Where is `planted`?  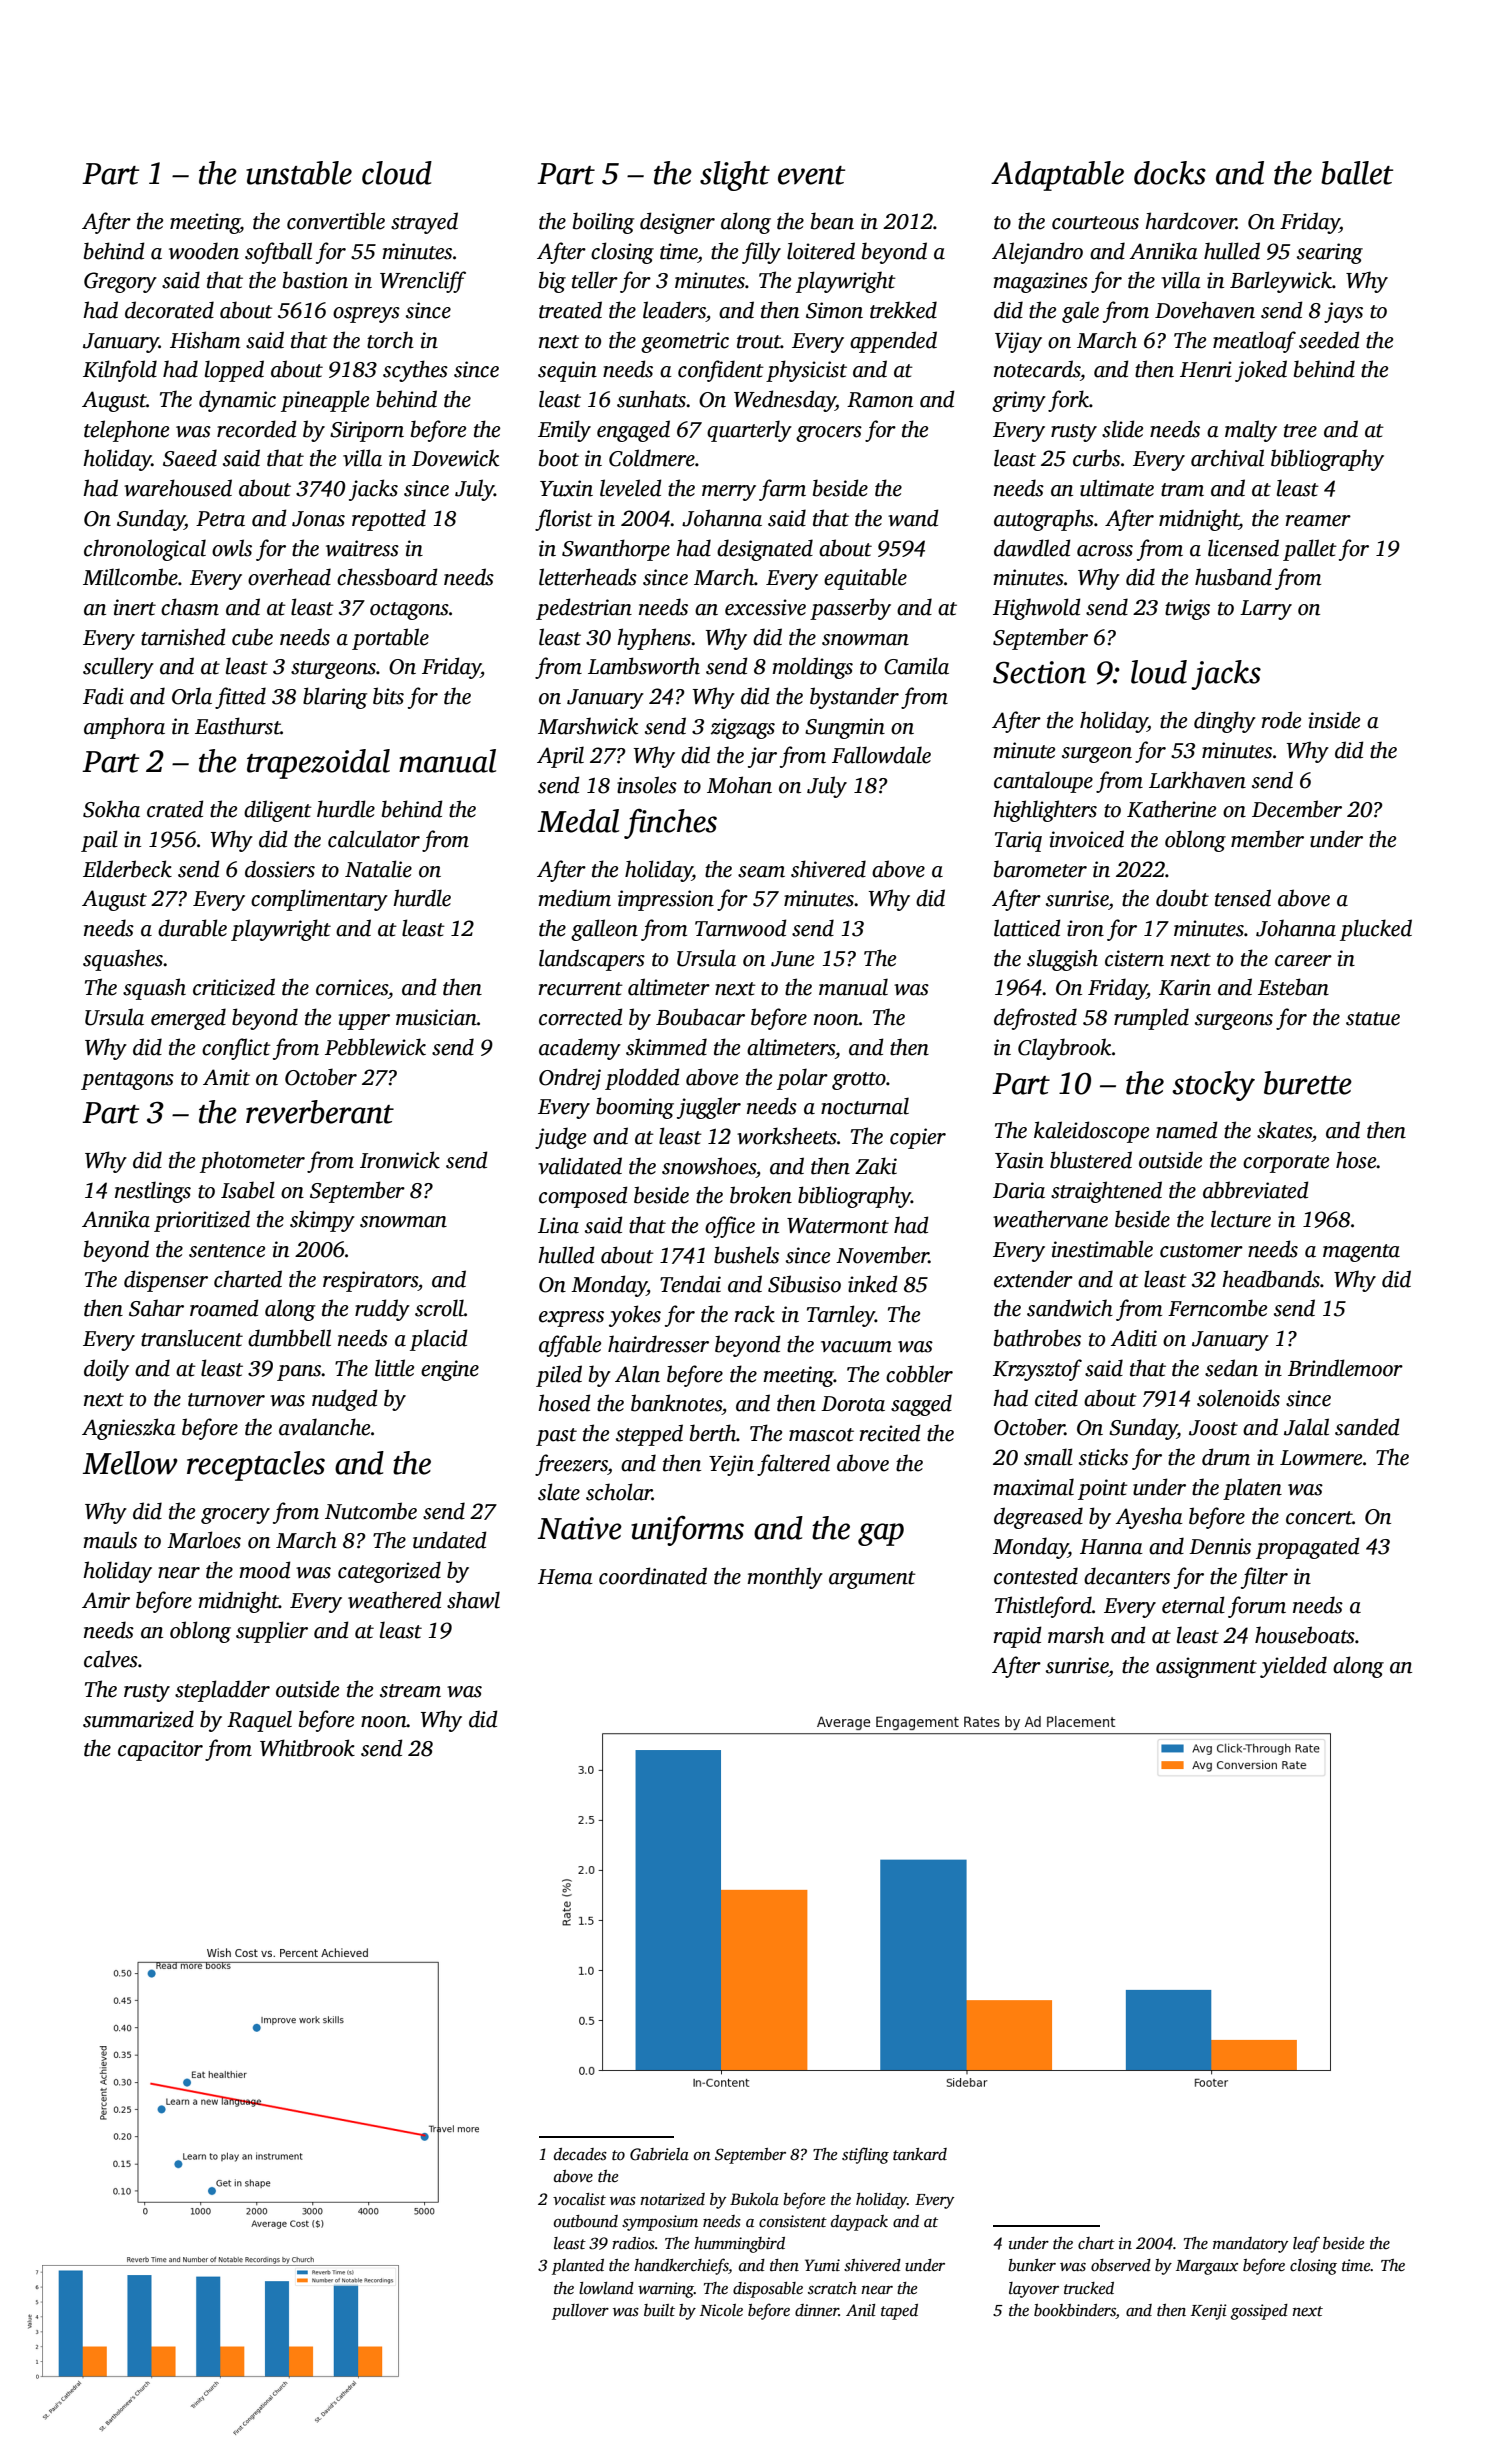 planted is located at coordinates (578, 2267).
